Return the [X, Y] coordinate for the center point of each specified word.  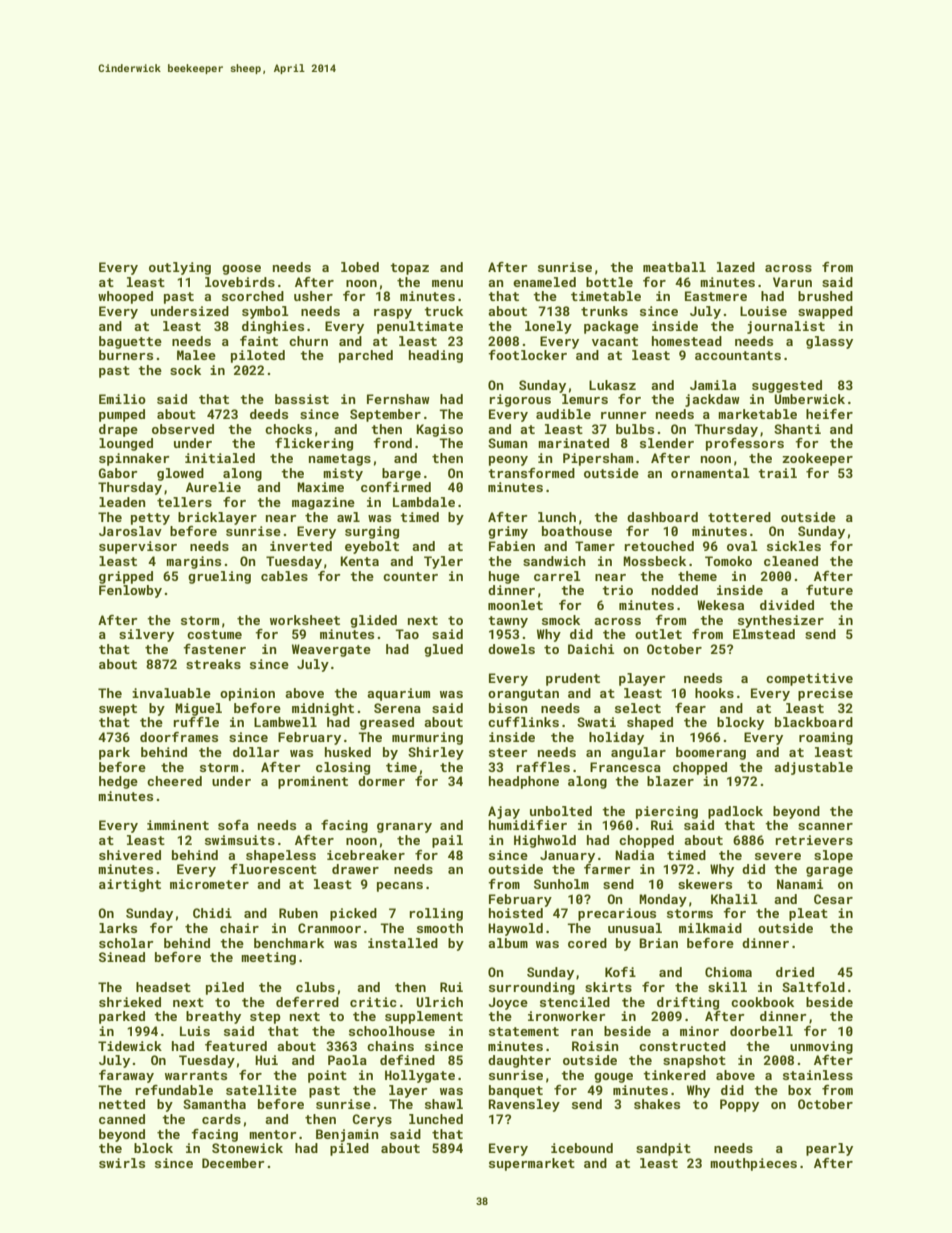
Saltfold [813, 987]
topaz [409, 269]
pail [447, 841]
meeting [268, 958]
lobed [360, 267]
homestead [687, 341]
